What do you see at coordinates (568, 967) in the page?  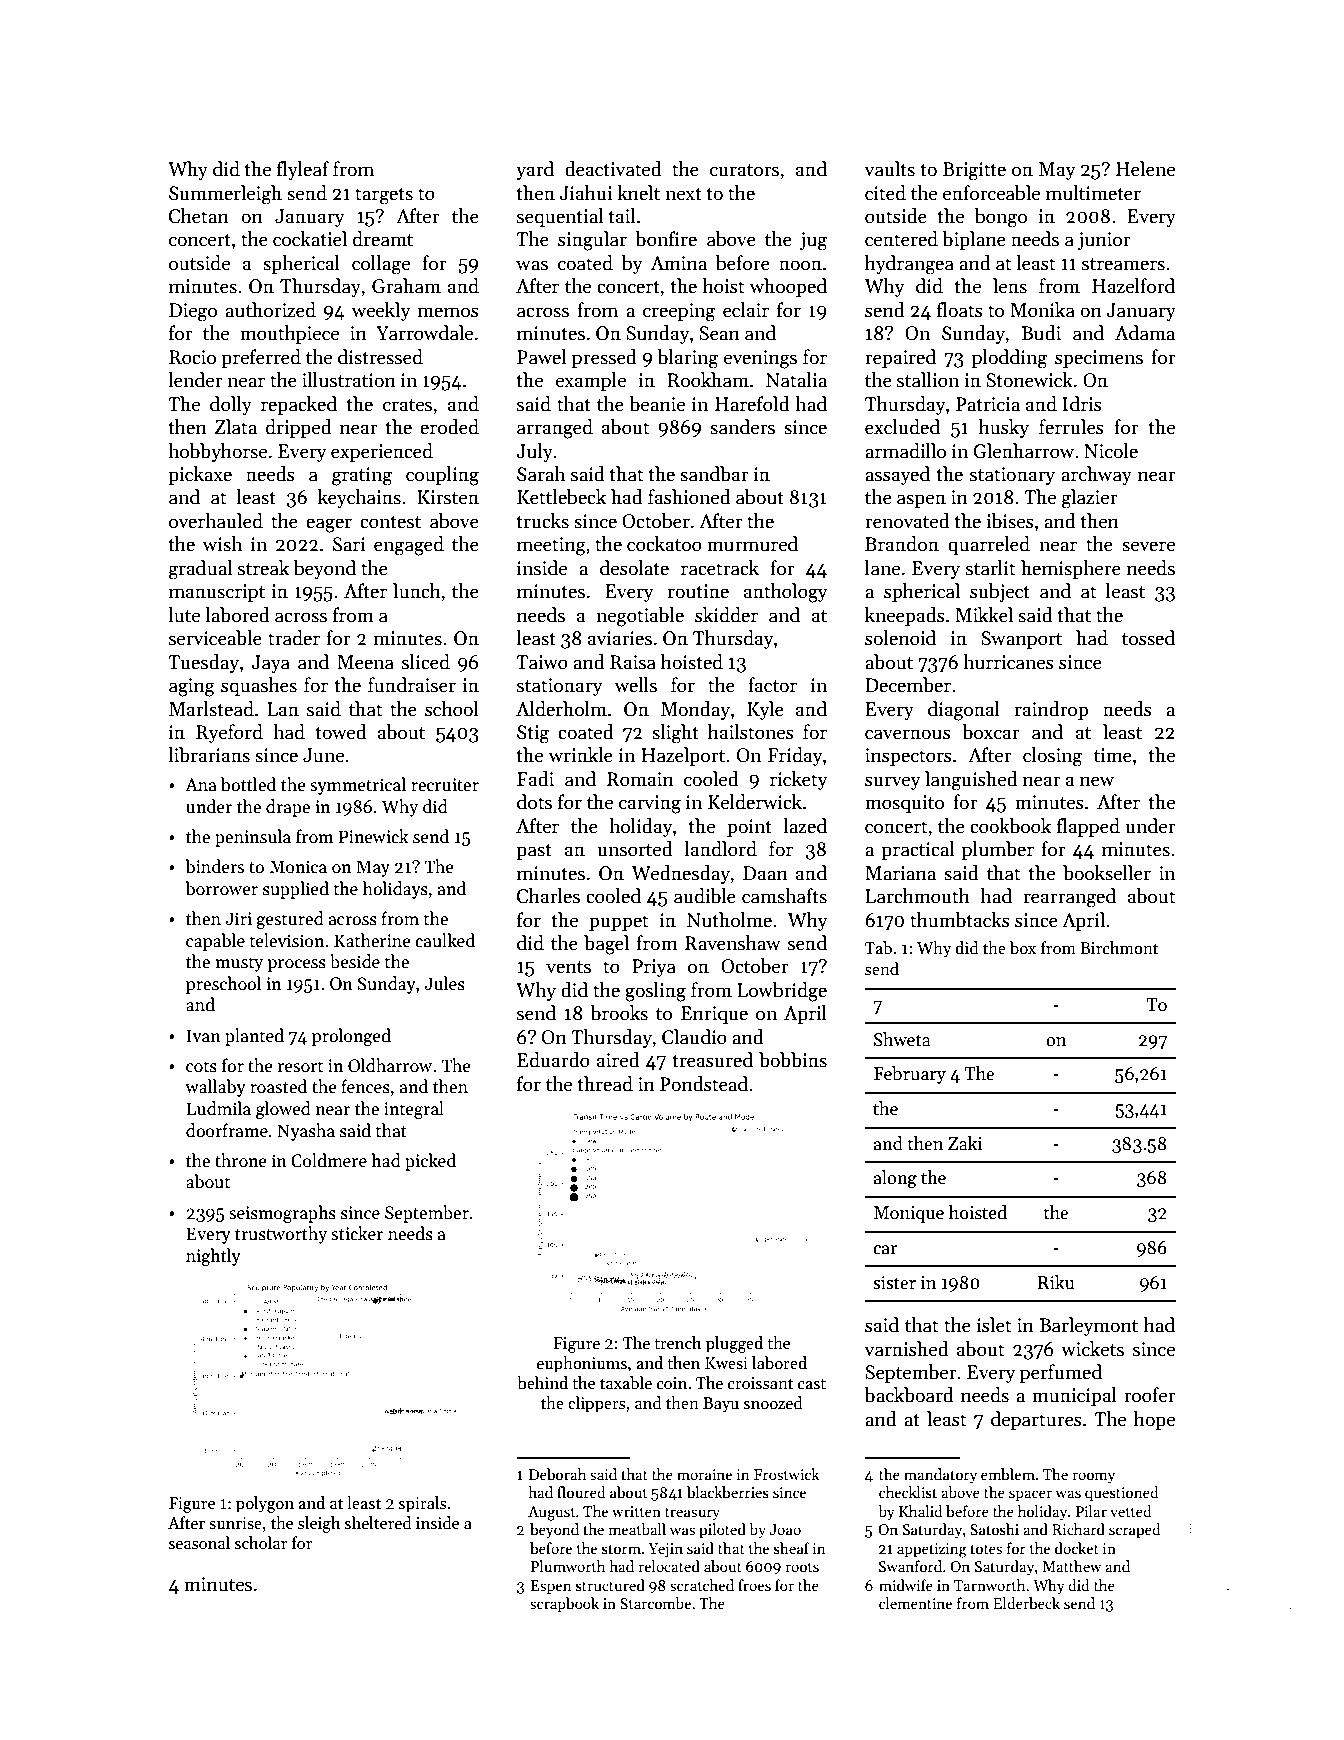 I see `vents` at bounding box center [568, 967].
